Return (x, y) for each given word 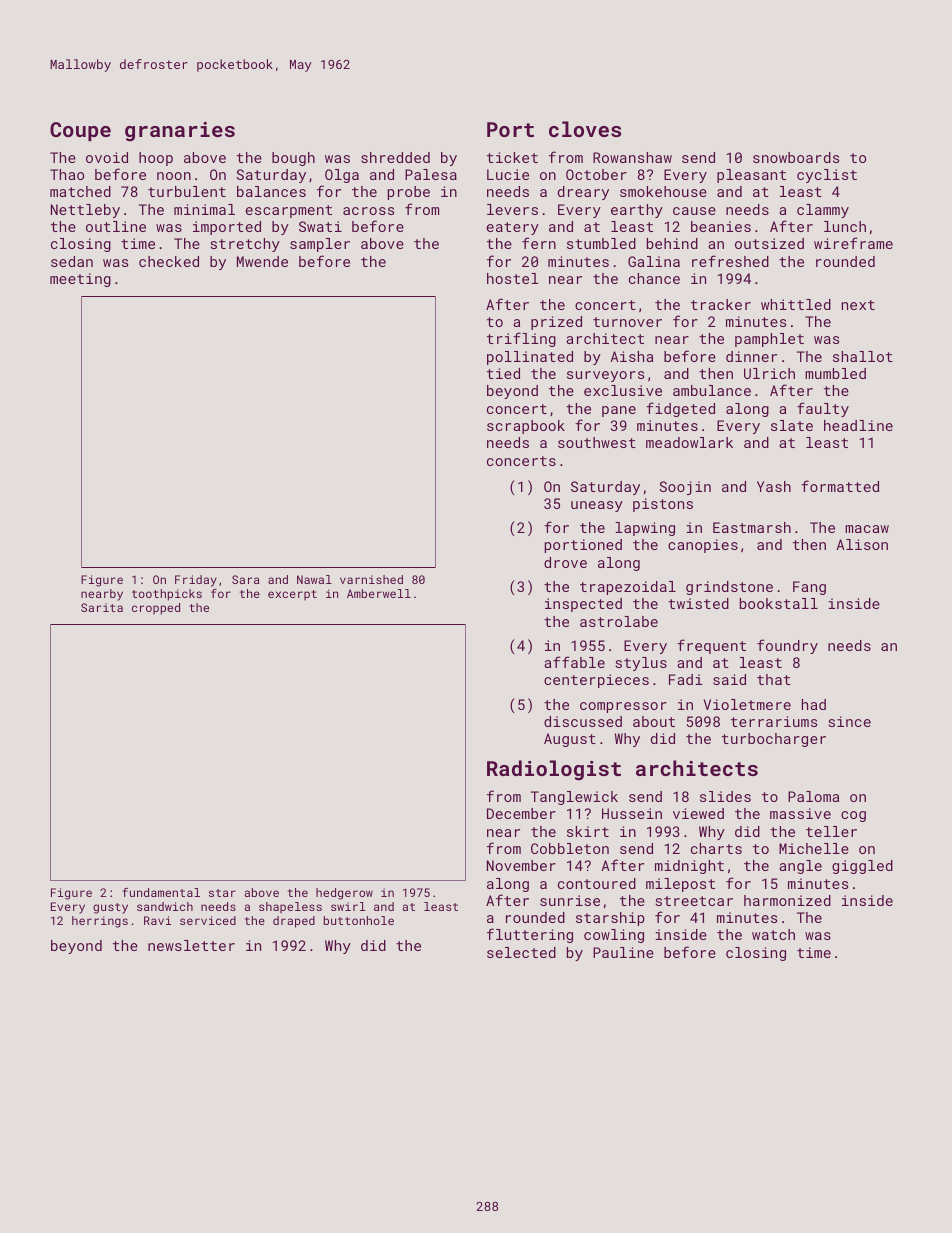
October (596, 174)
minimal (204, 209)
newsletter (191, 945)
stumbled (601, 243)
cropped (156, 609)
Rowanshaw (632, 157)
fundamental (161, 892)
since (850, 721)
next (858, 305)
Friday (196, 581)
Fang (809, 588)
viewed (698, 813)
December (521, 813)
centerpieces (596, 681)
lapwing (645, 529)
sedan (72, 261)
